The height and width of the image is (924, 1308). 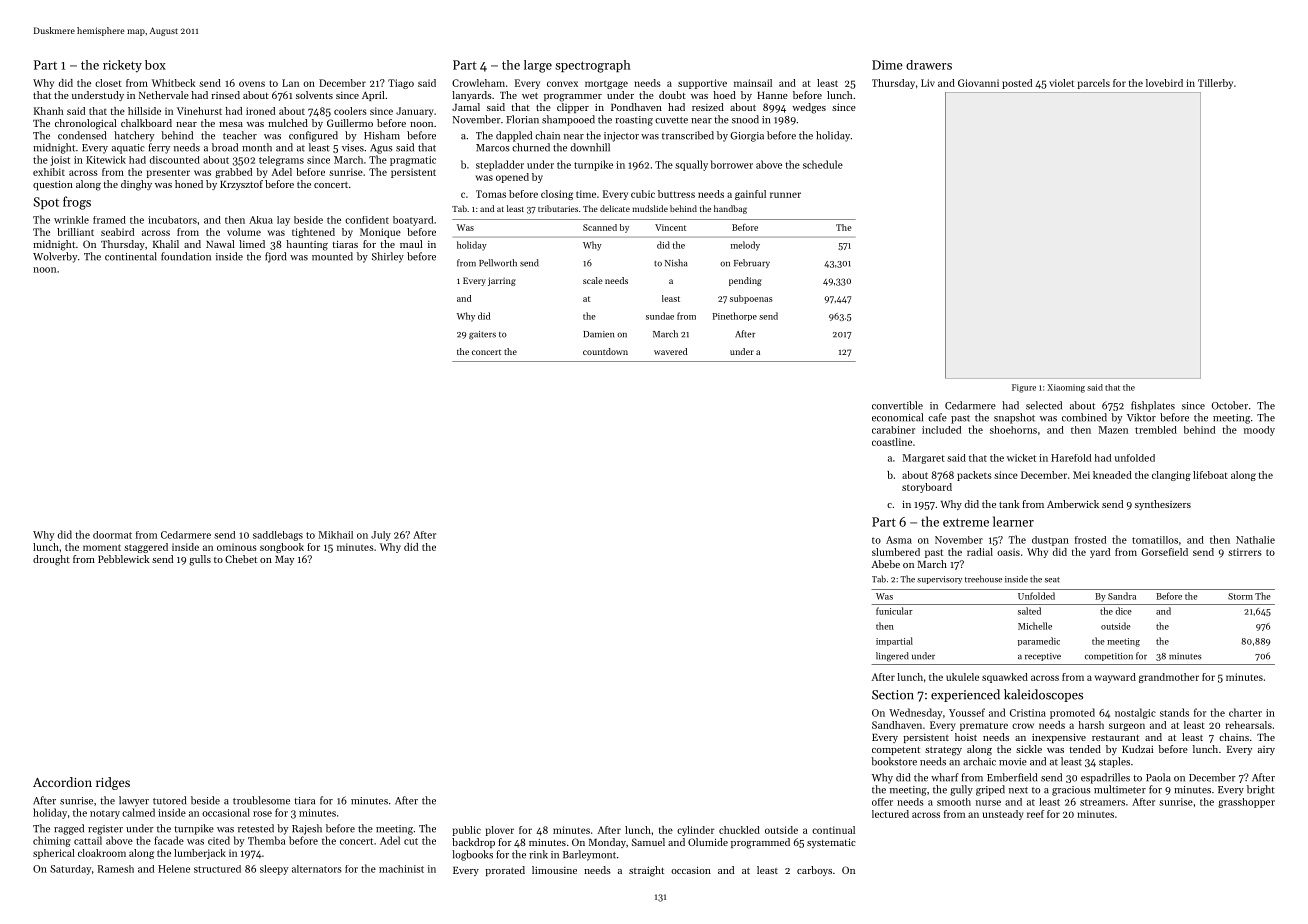 I want to click on Section, so click(x=893, y=695).
